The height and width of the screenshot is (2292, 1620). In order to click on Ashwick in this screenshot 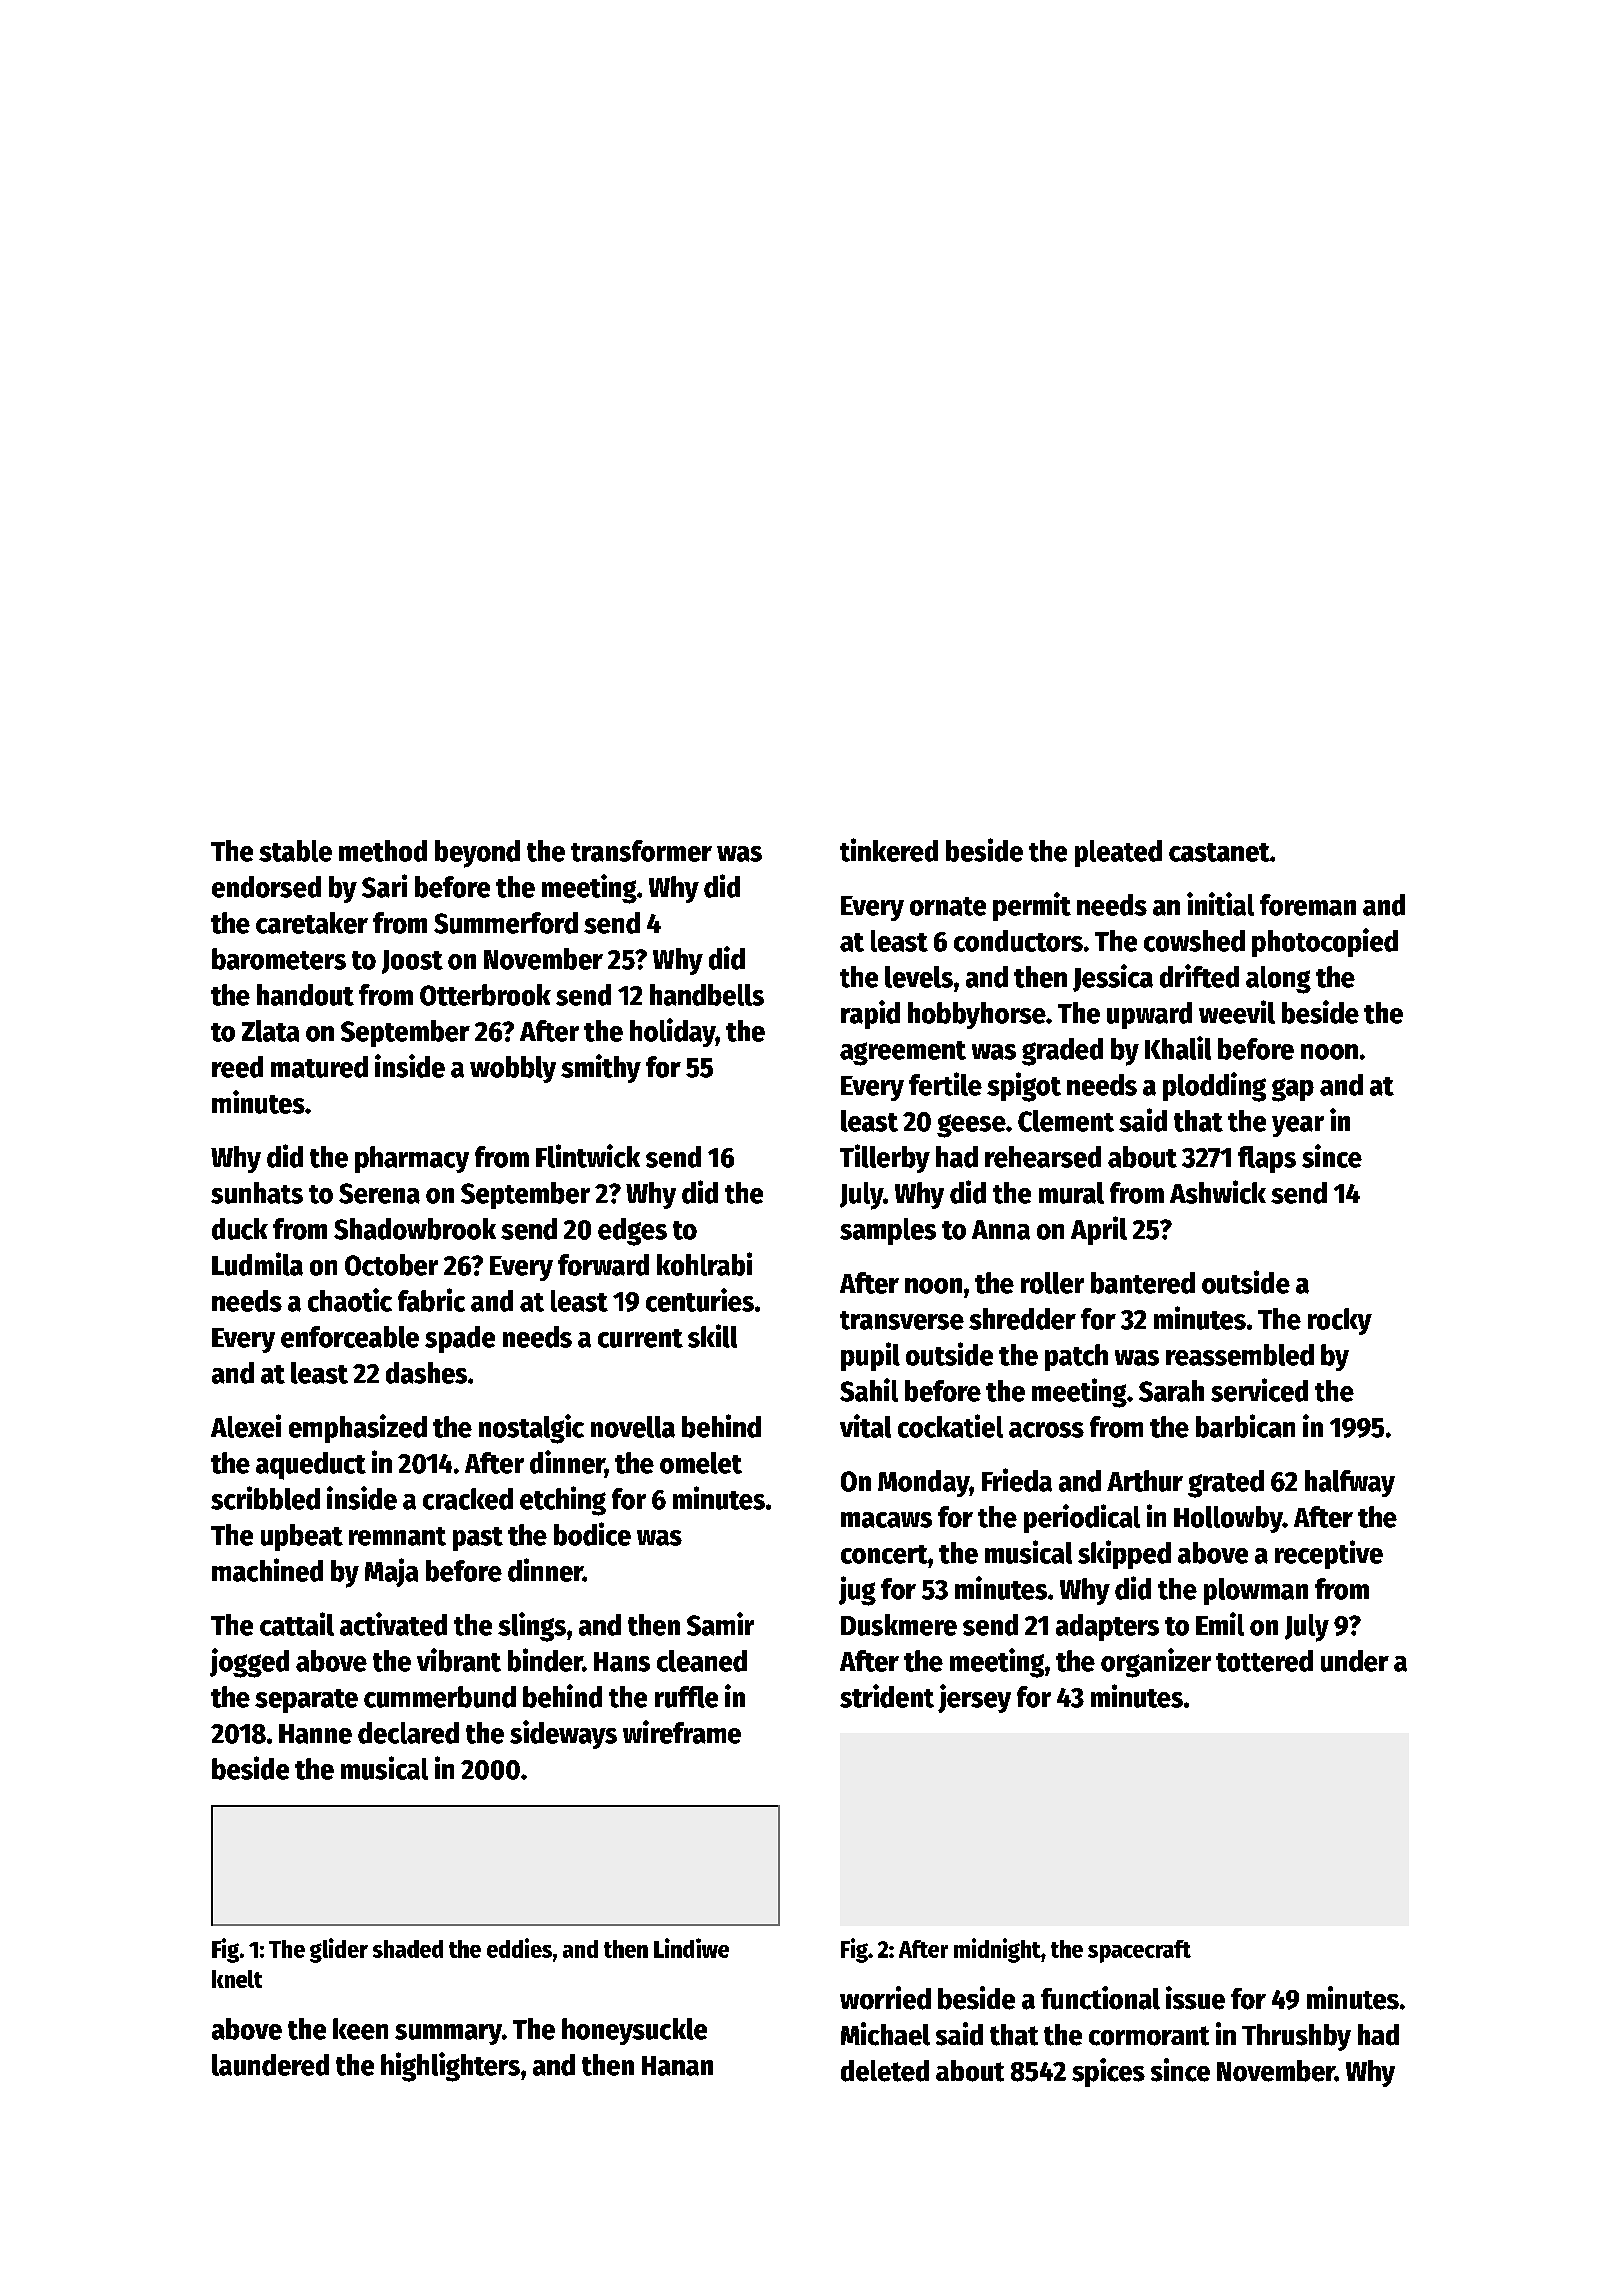, I will do `click(1218, 1192)`.
